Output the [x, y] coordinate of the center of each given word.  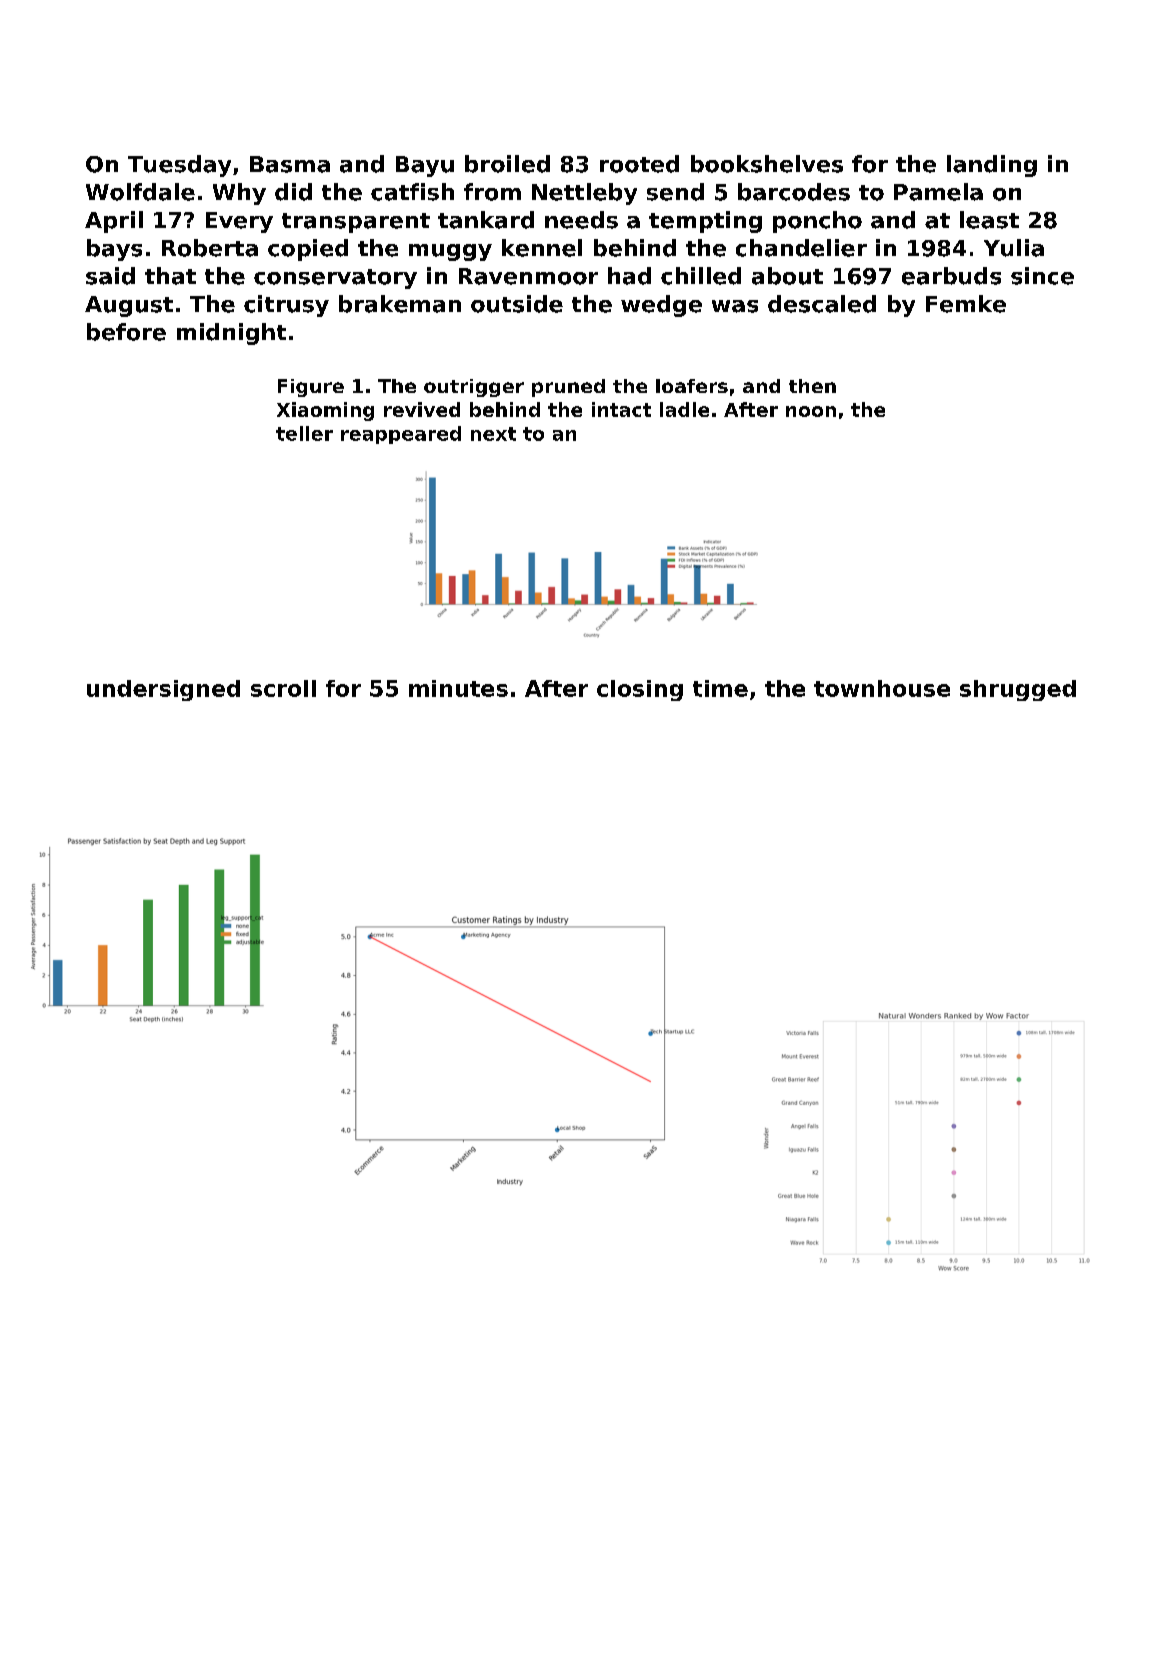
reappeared [401, 435]
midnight [231, 334]
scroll [283, 688]
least [989, 220]
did [293, 192]
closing [640, 690]
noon [811, 411]
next [493, 434]
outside [517, 304]
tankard [486, 220]
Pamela [938, 192]
